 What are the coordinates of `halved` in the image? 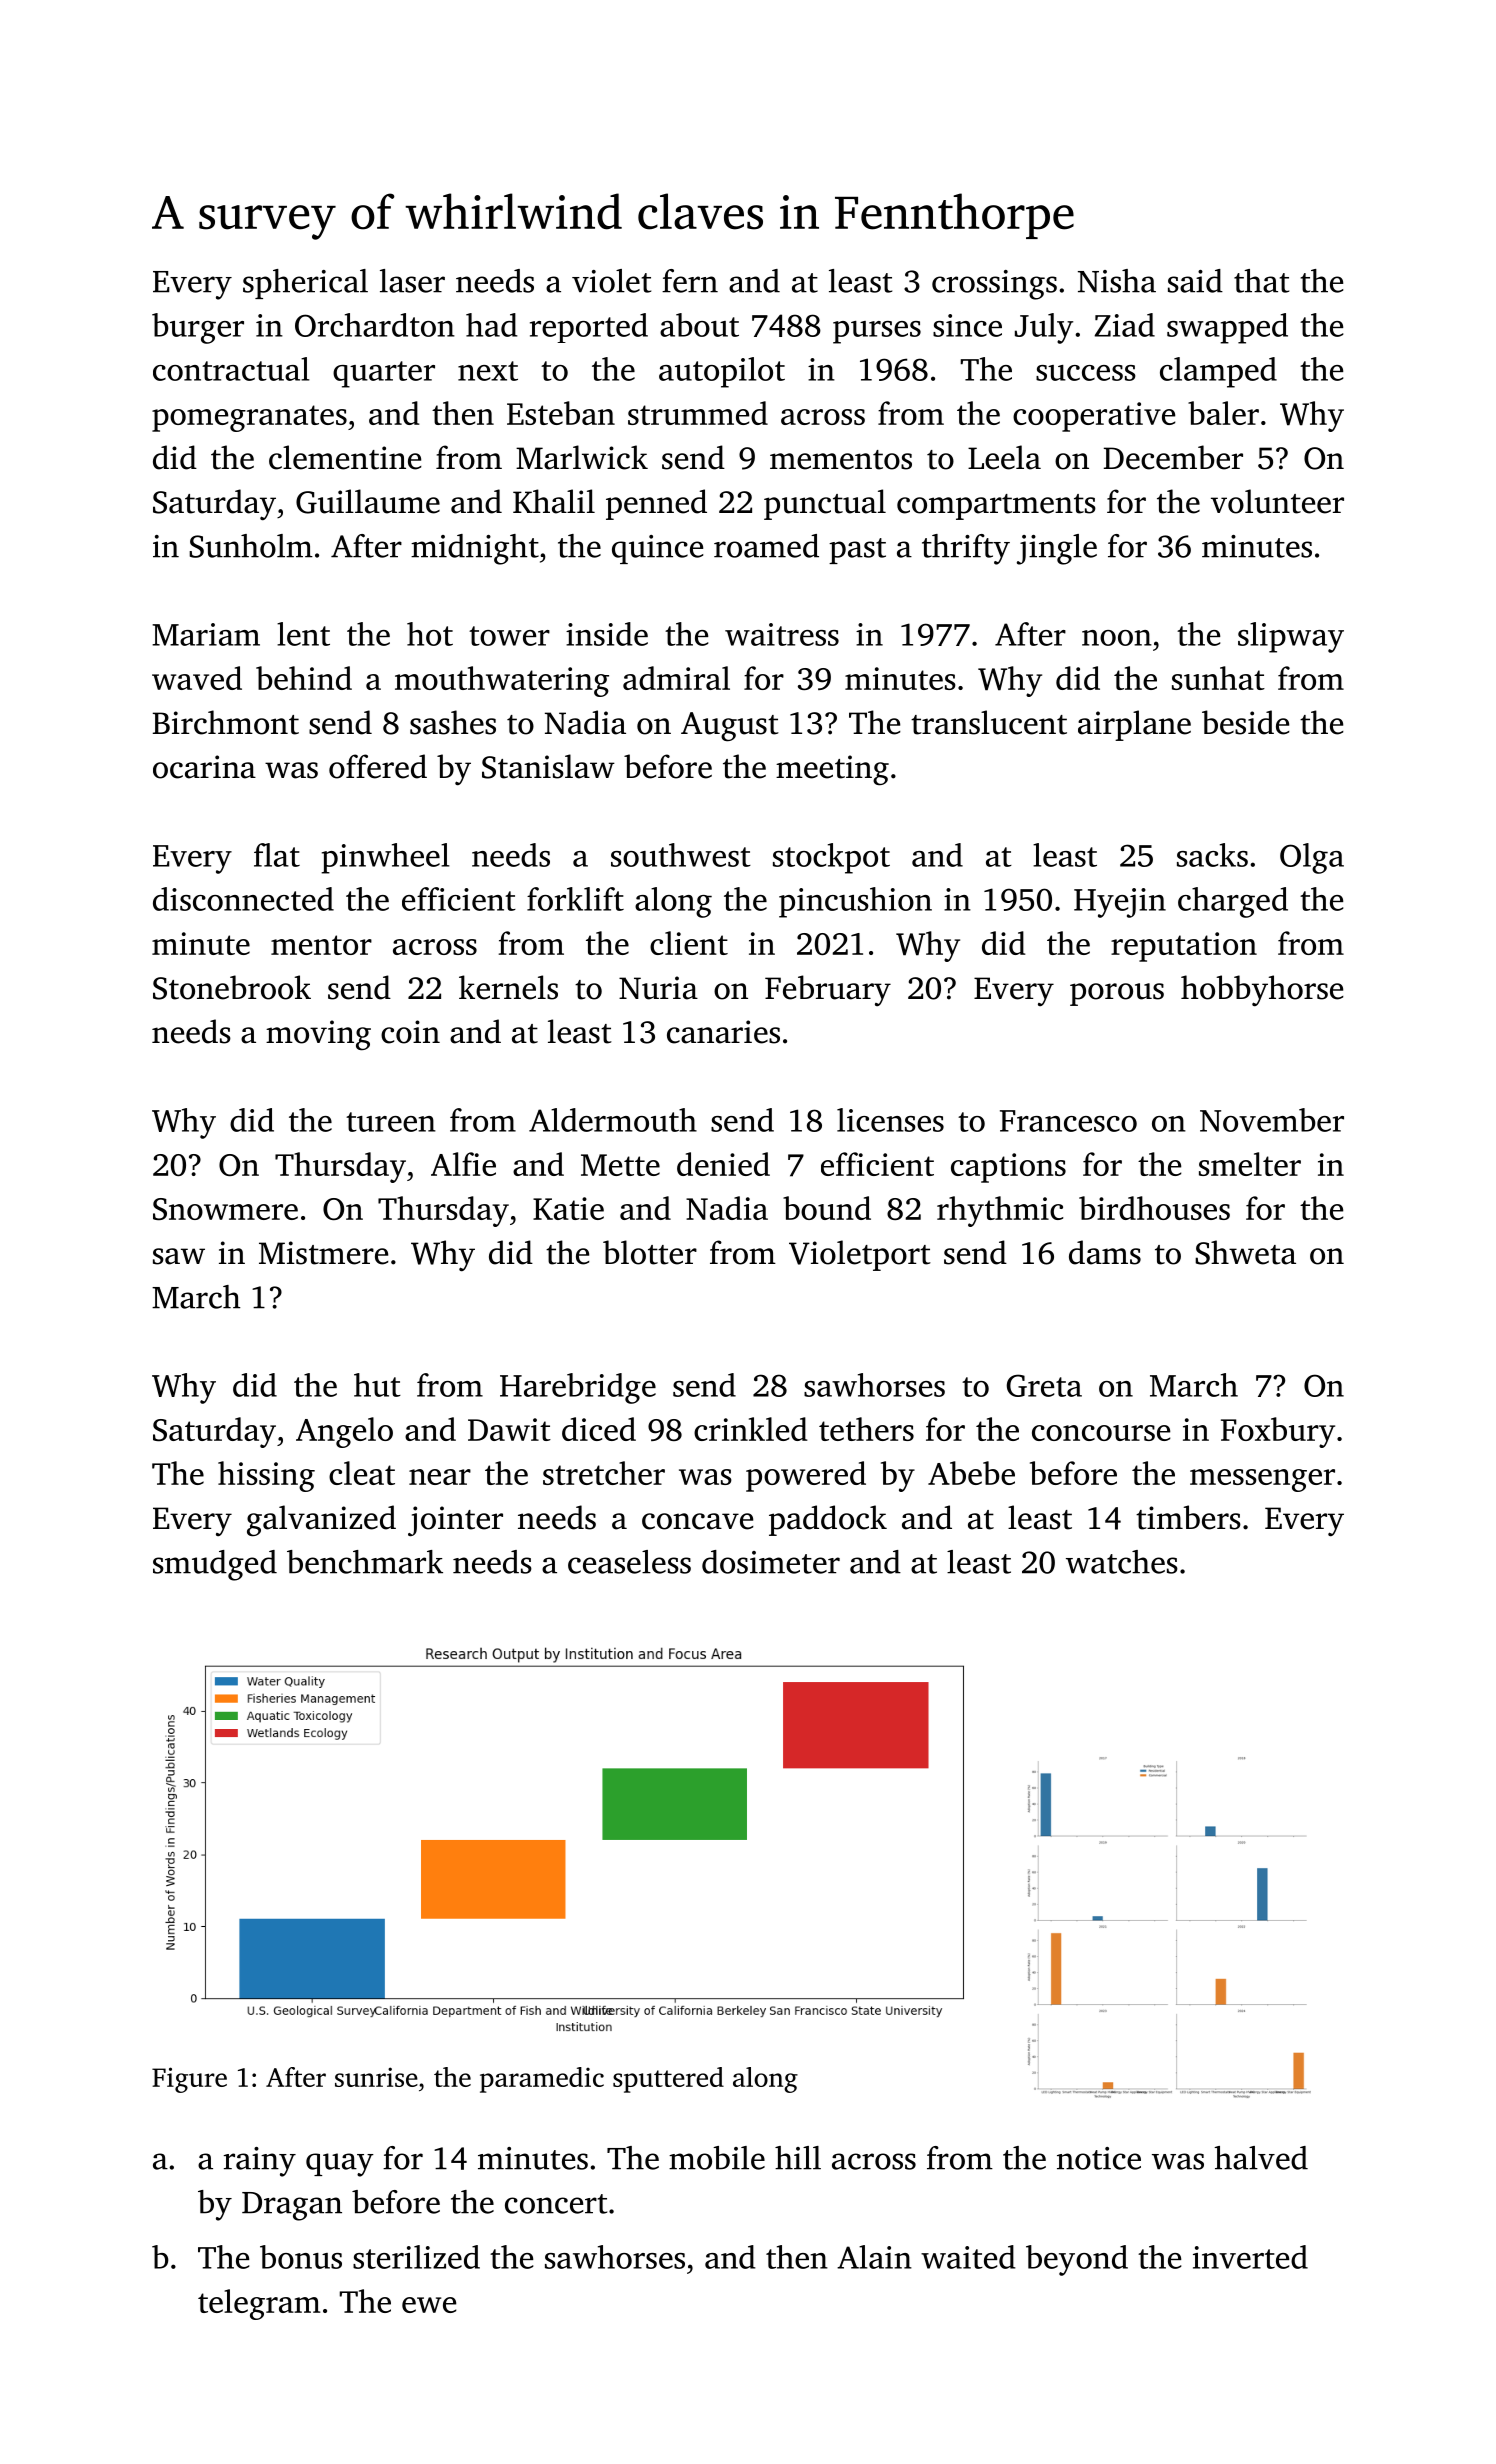 It's located at (1261, 2158).
